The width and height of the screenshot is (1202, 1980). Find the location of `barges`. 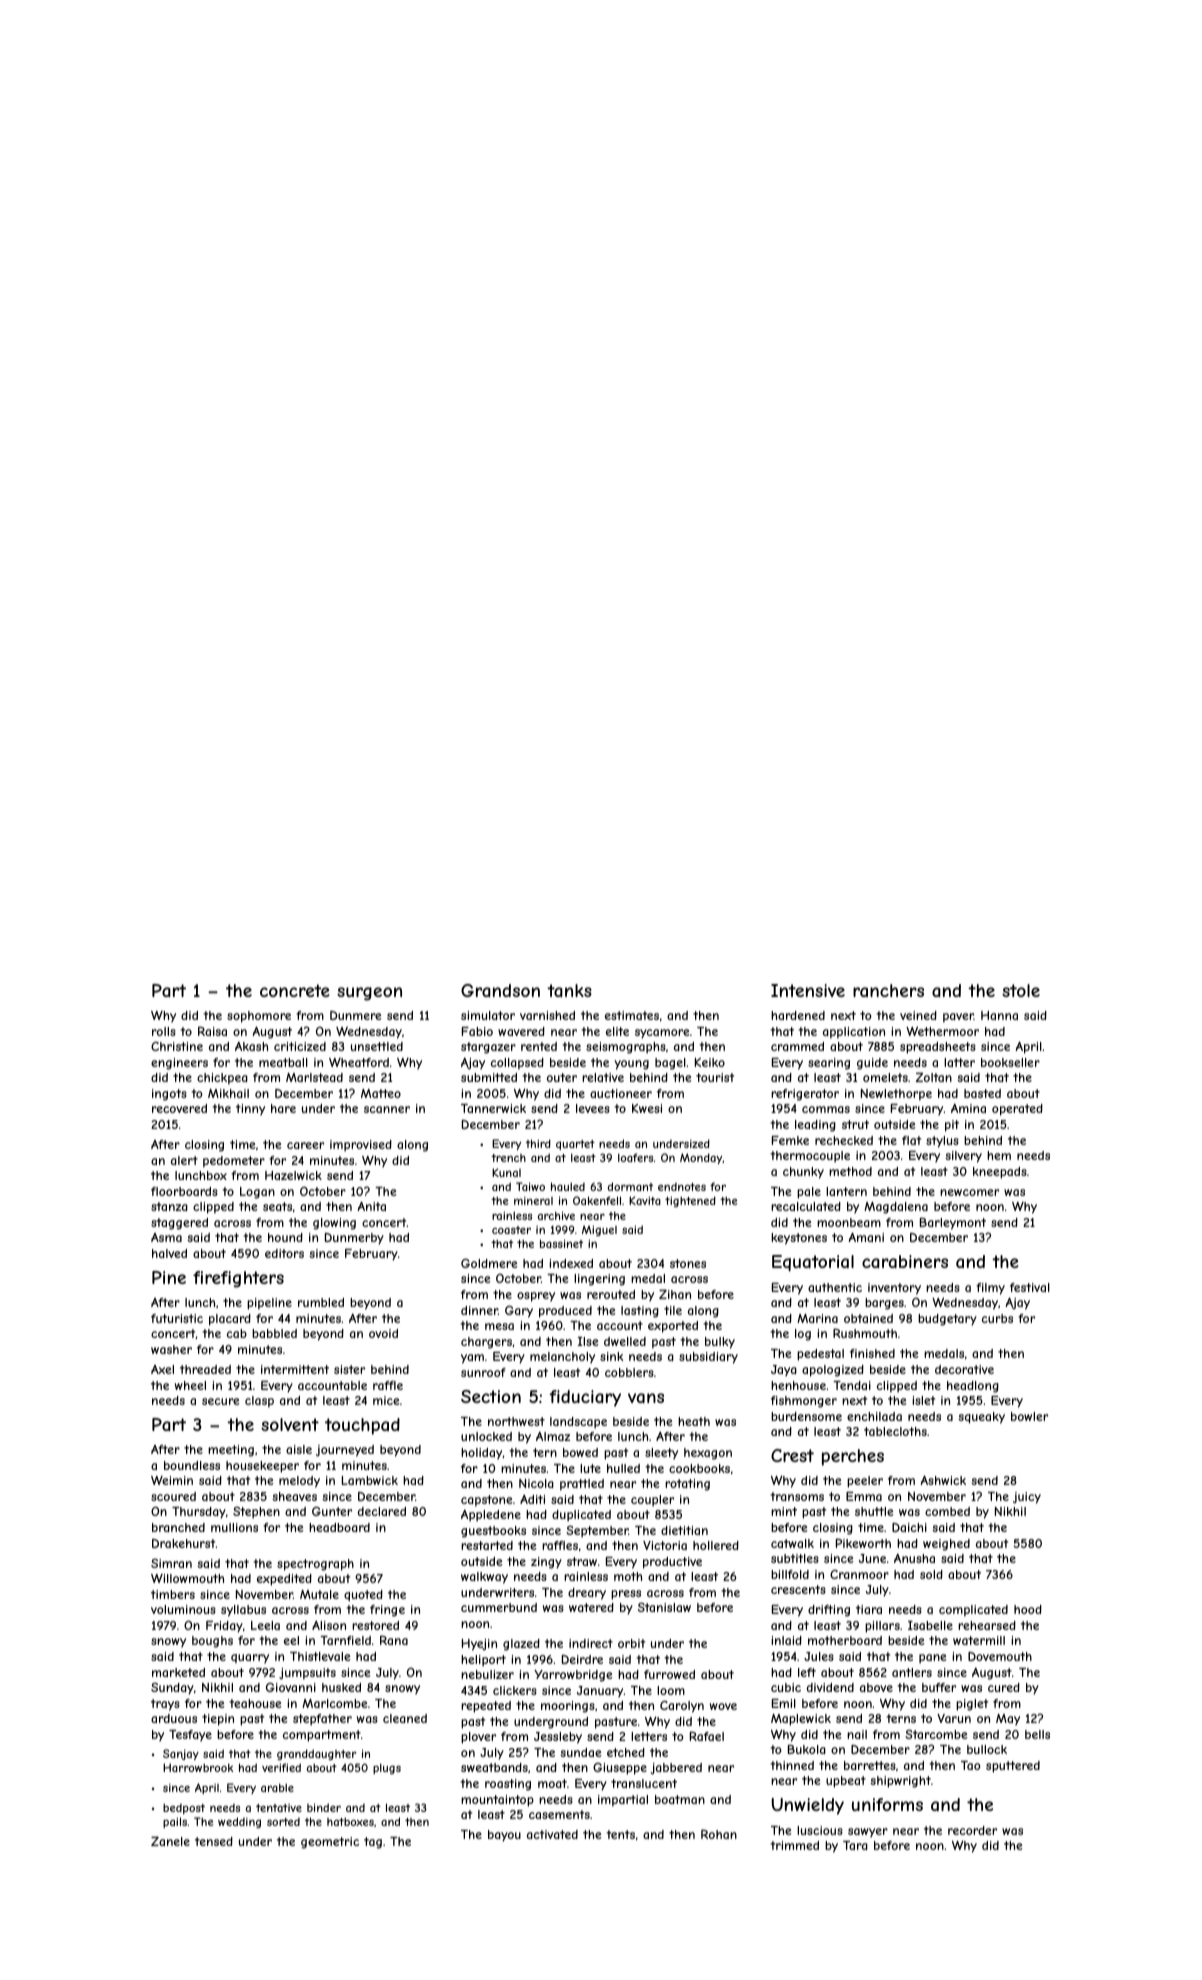

barges is located at coordinates (884, 1304).
